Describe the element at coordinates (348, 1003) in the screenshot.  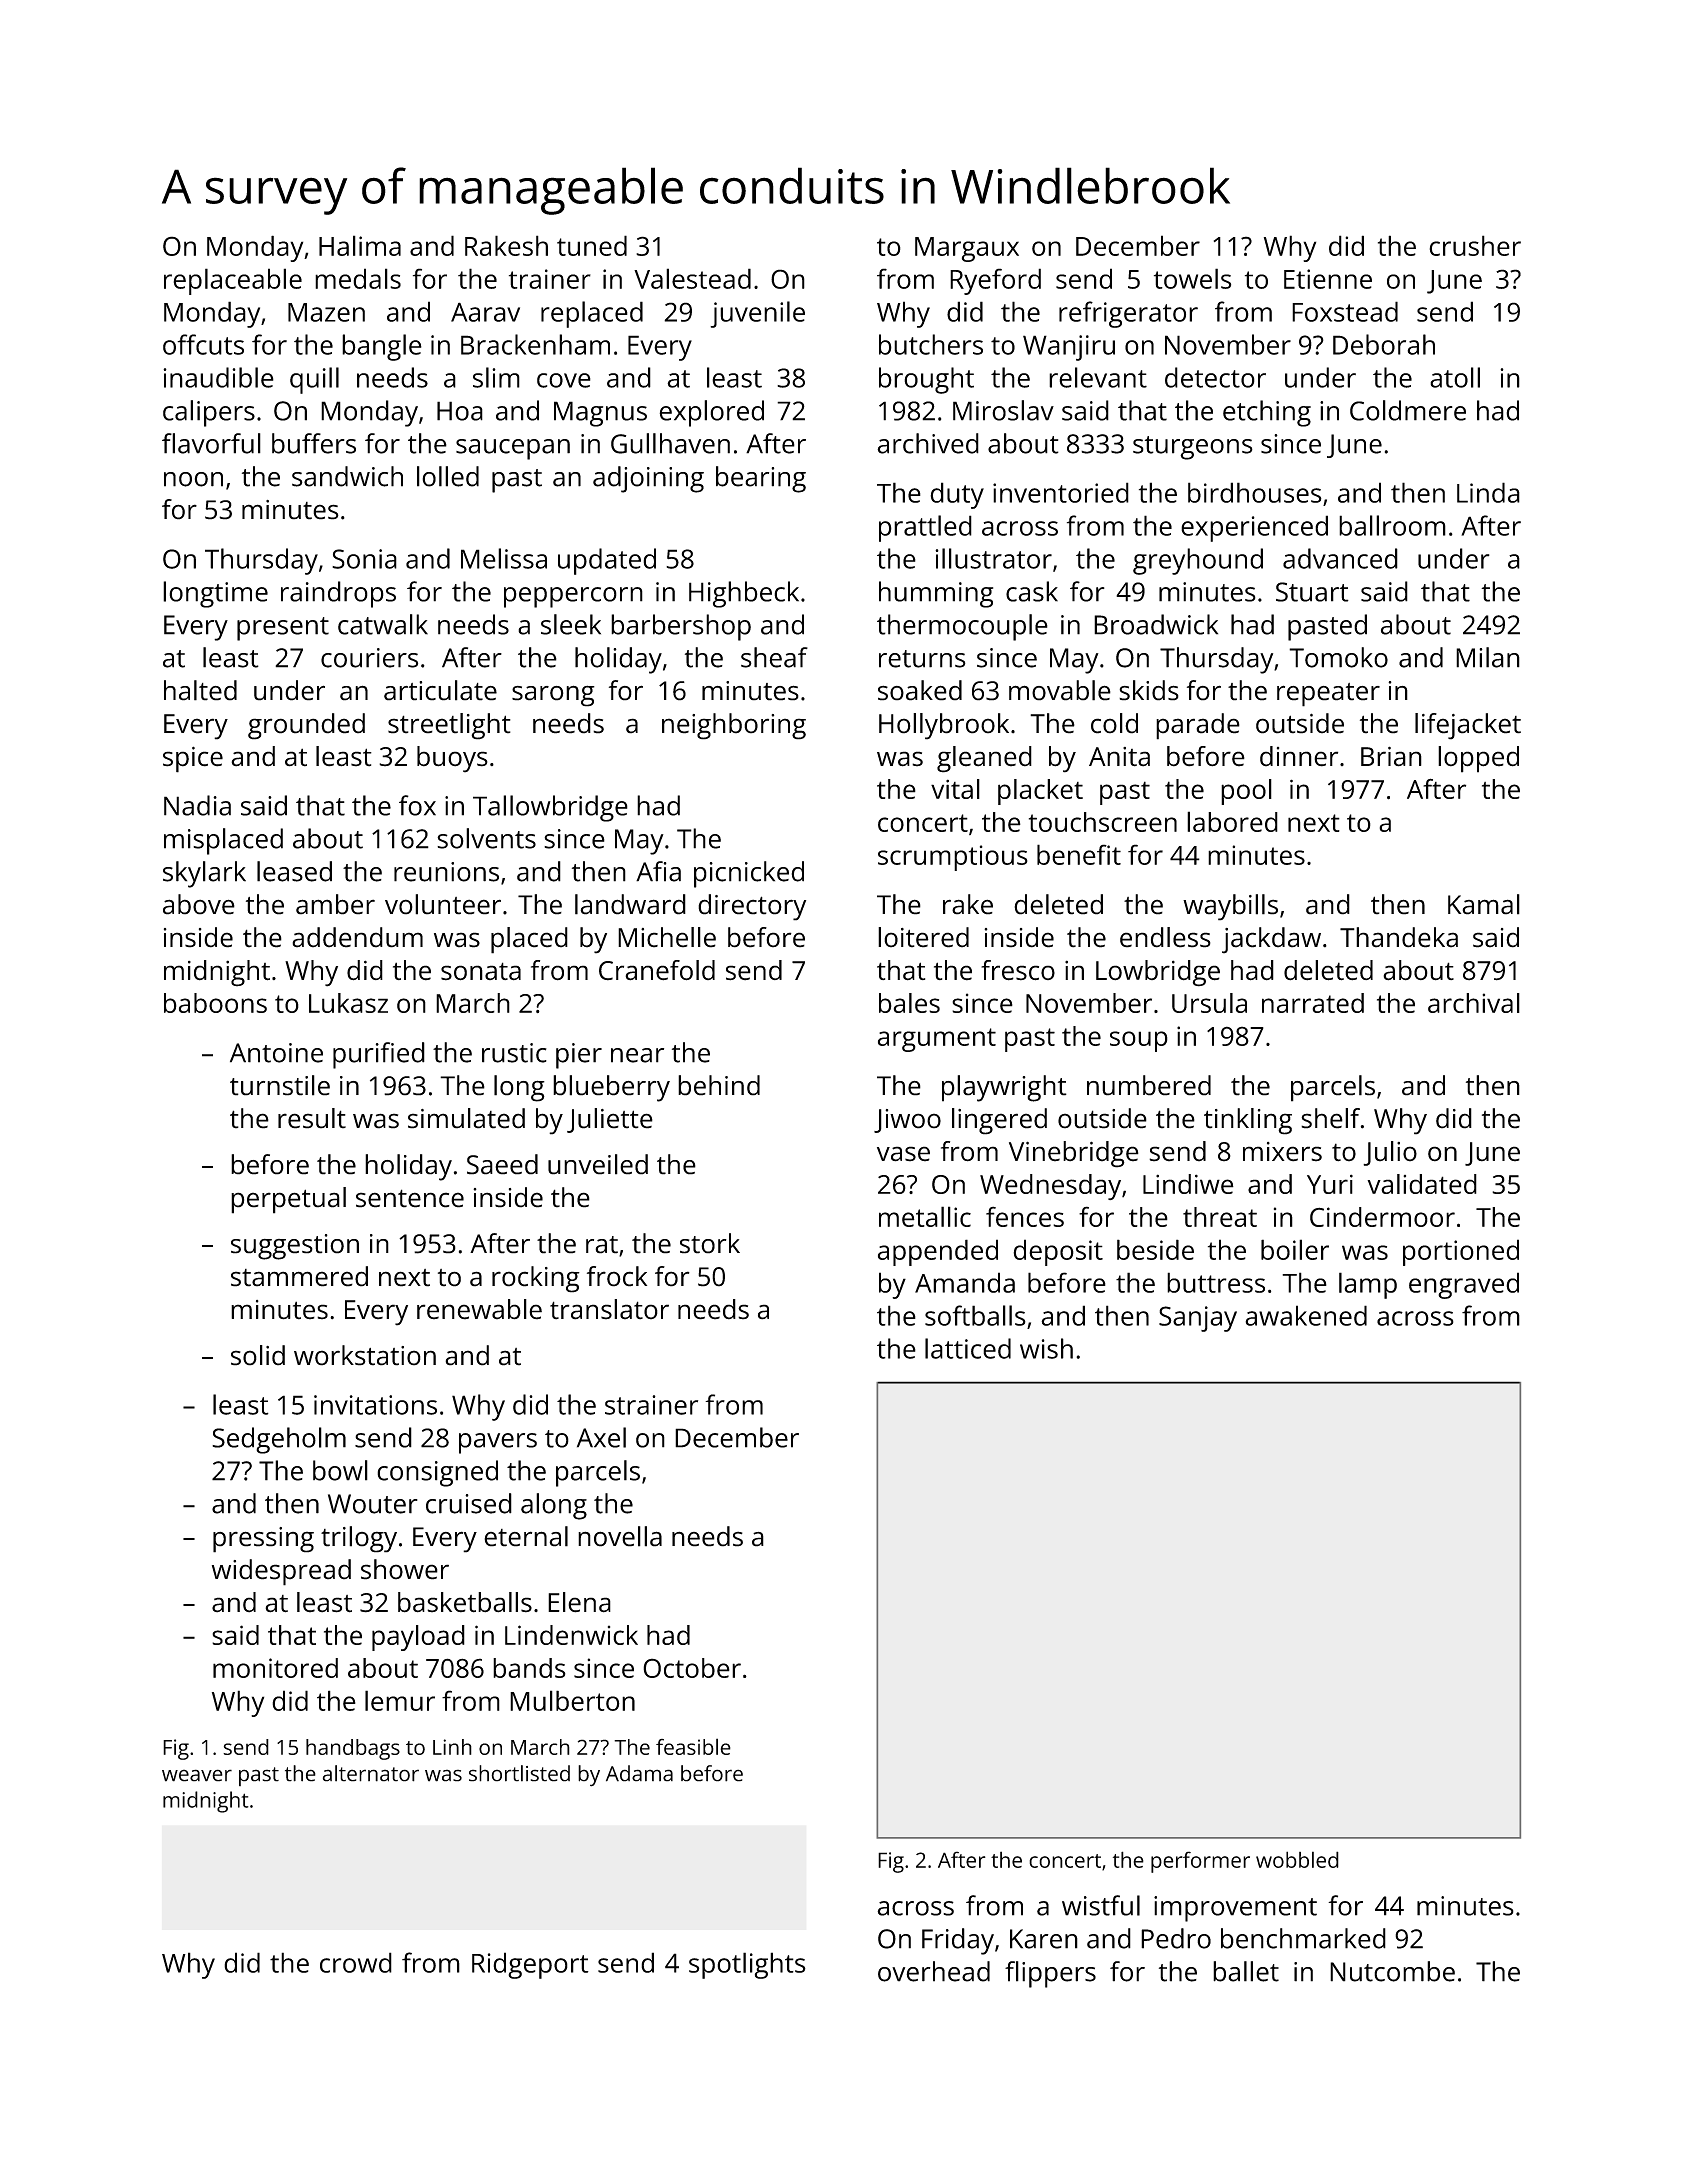
I see `Lukasz` at that location.
